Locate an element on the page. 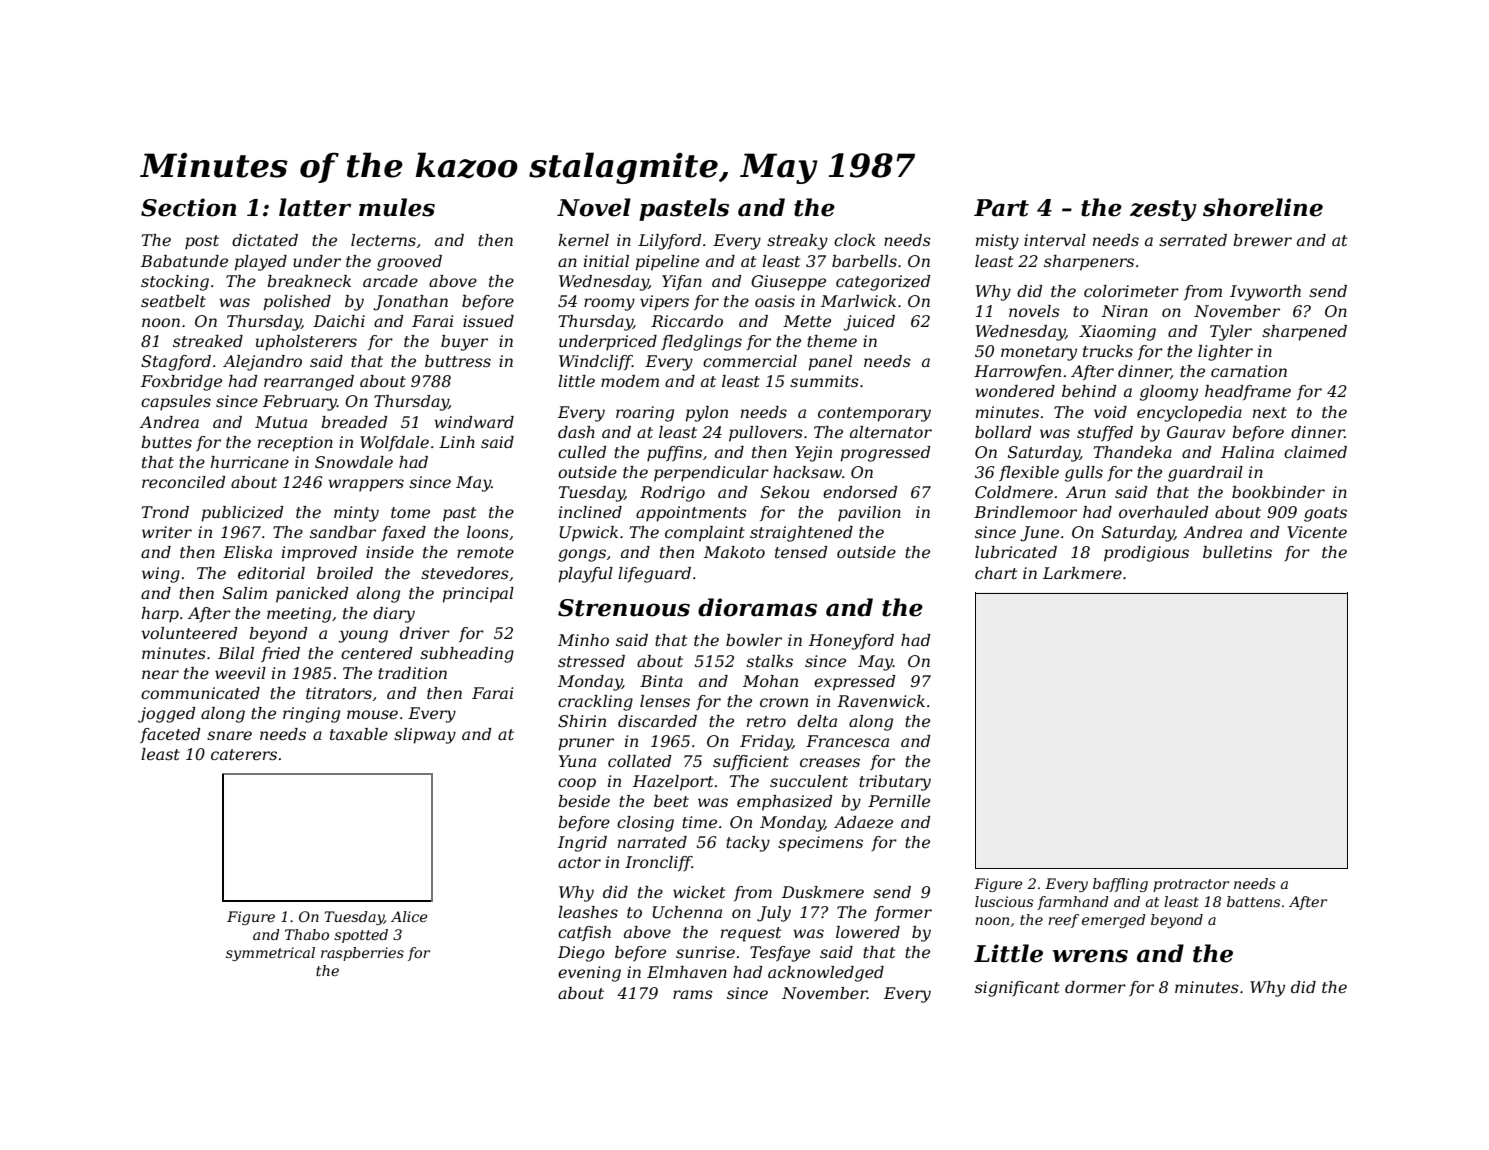 The height and width of the image is (1150, 1489). overhauled is located at coordinates (1163, 512).
